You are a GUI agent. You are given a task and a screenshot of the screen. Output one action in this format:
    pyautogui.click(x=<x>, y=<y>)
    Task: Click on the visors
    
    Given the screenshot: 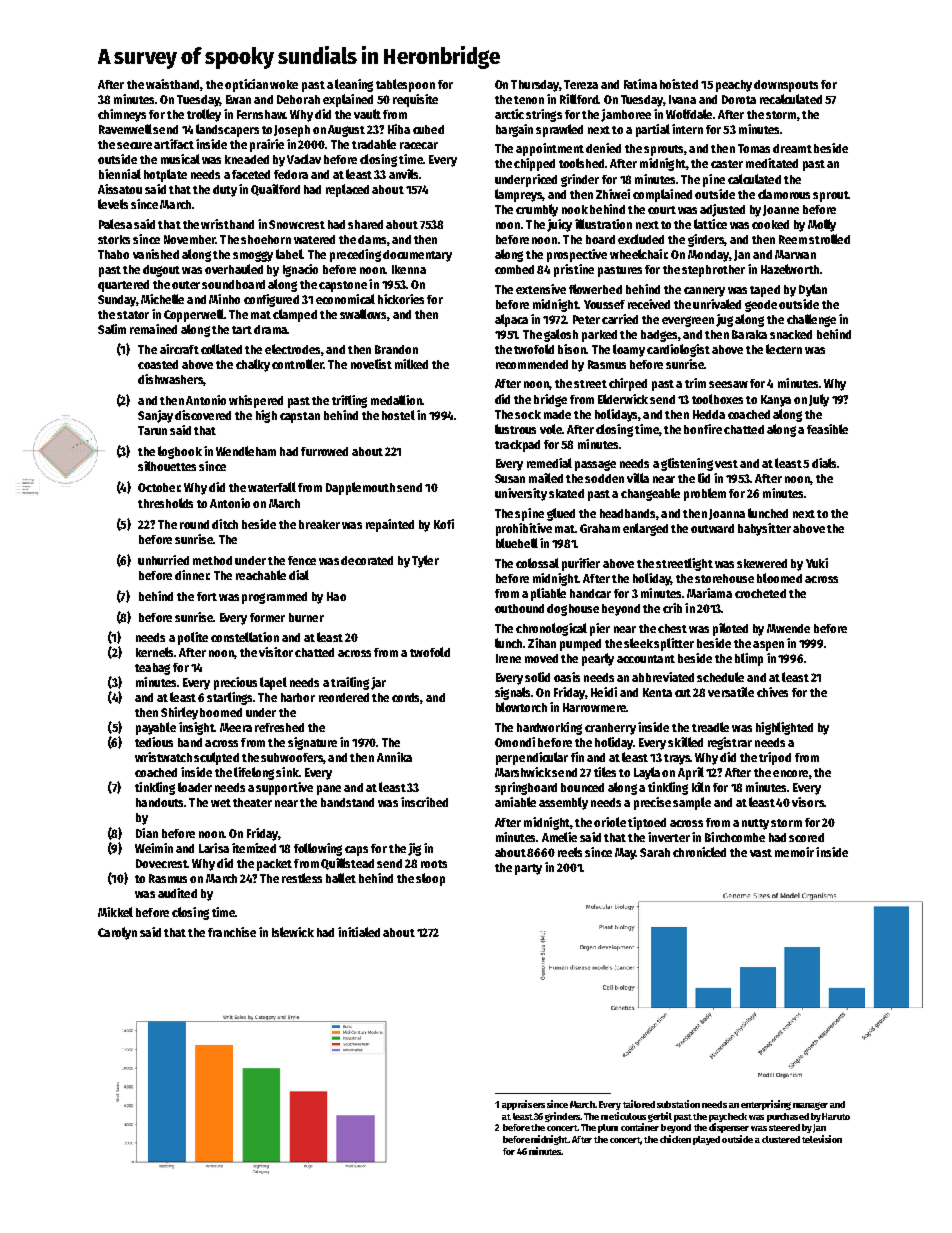 What is the action you would take?
    pyautogui.click(x=808, y=802)
